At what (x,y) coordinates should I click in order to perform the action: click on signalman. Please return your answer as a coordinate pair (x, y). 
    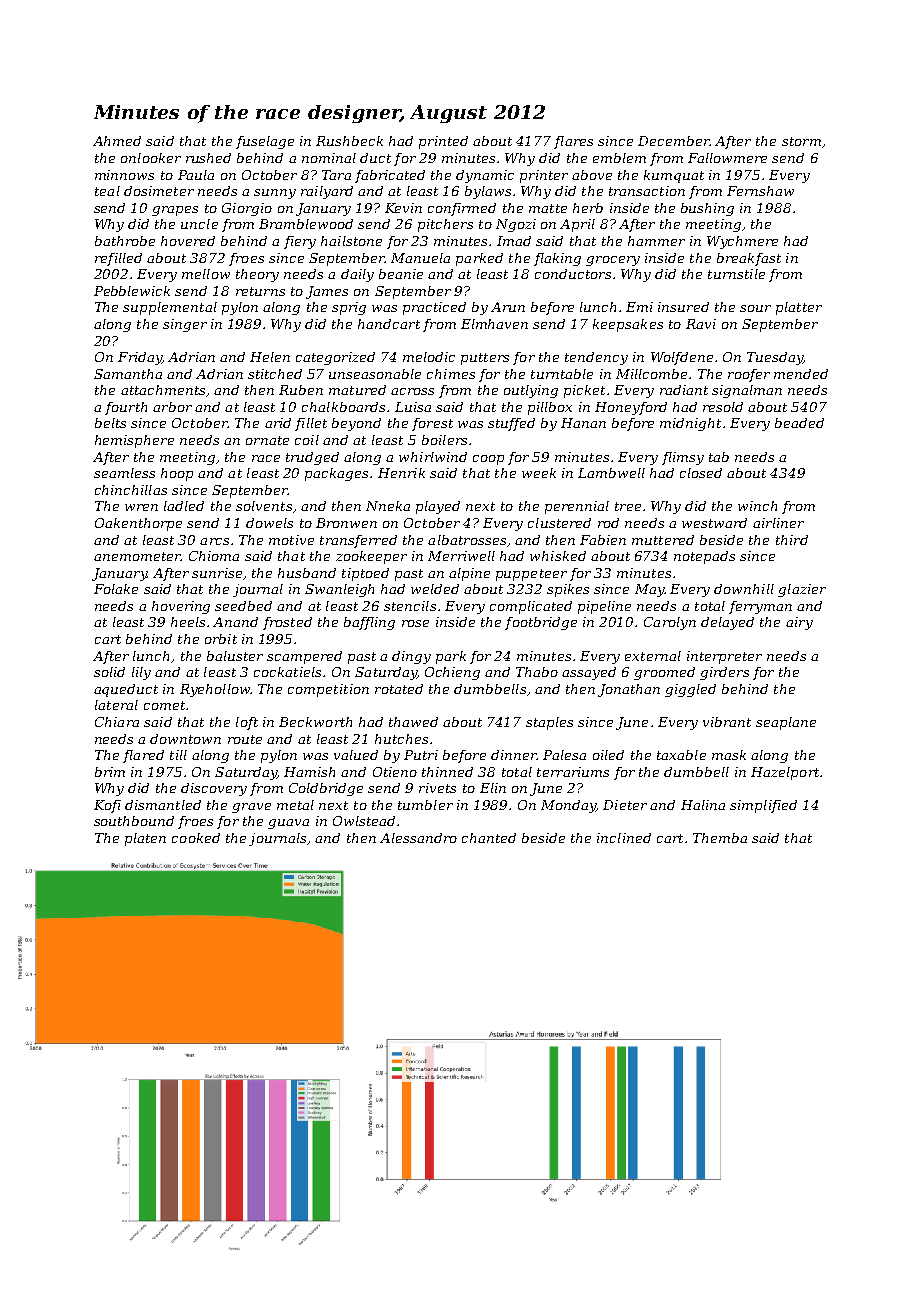
    Looking at the image, I should click on (747, 391).
